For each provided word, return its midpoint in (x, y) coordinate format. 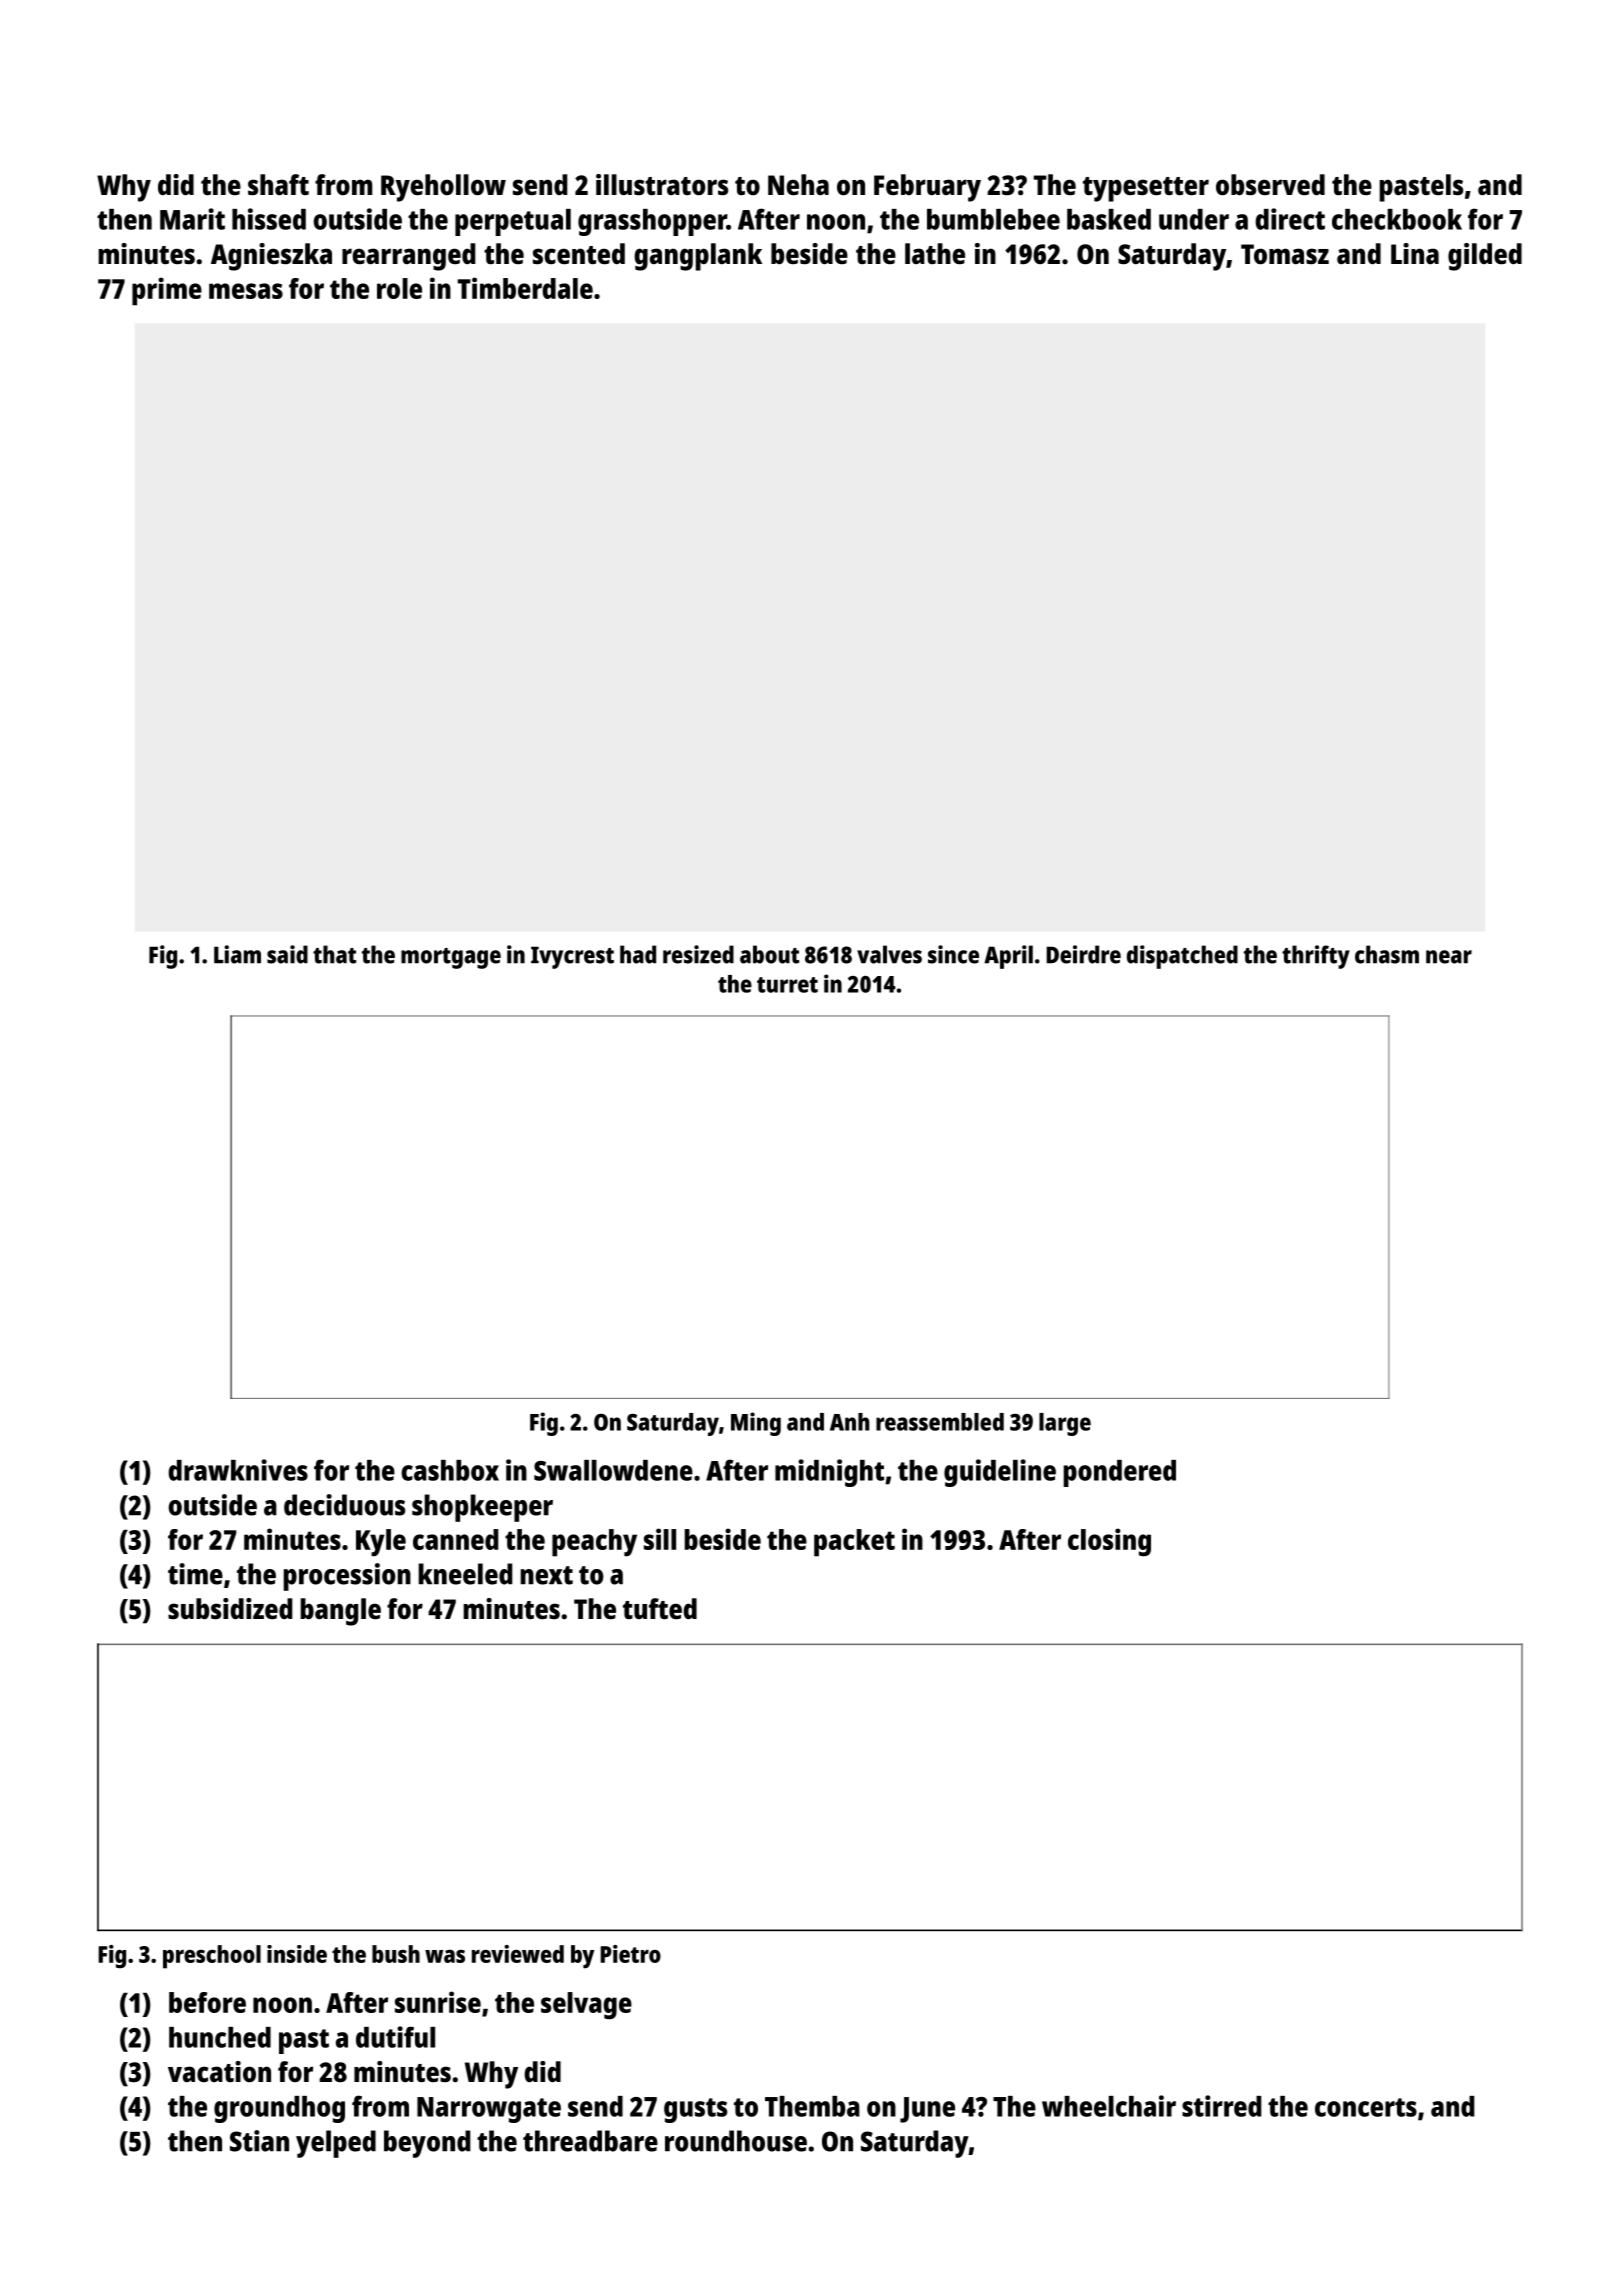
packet (854, 1543)
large (1065, 1424)
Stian (259, 2141)
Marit (192, 219)
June (927, 2110)
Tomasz (1285, 254)
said (287, 954)
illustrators (662, 184)
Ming (756, 1424)
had (638, 954)
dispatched (1182, 957)
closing (1109, 1542)
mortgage (451, 958)
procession (347, 1577)
